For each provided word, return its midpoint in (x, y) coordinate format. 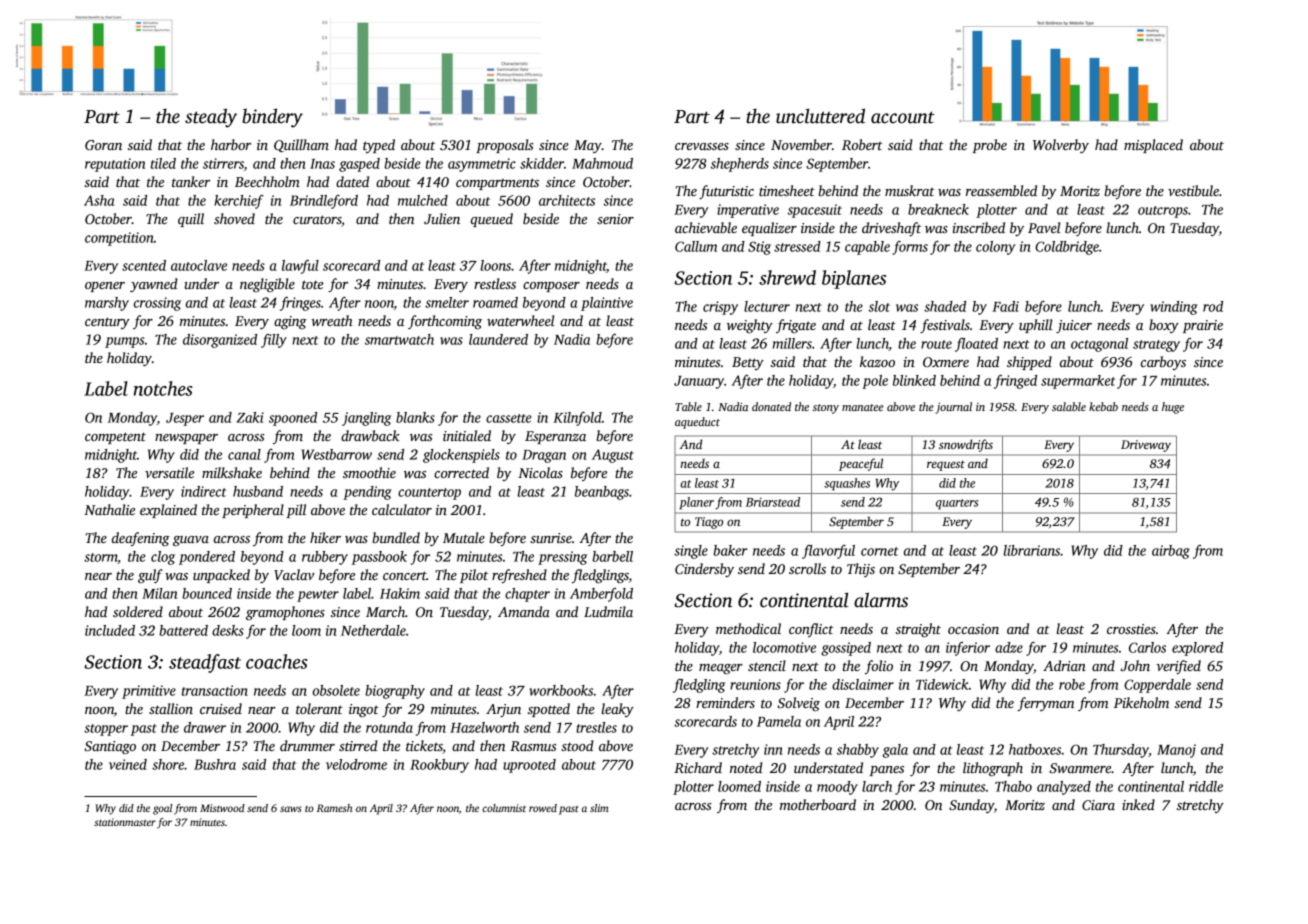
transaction (215, 690)
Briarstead (773, 502)
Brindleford (324, 202)
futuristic (726, 192)
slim (599, 808)
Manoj (1176, 751)
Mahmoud (602, 163)
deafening (141, 539)
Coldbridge (1067, 248)
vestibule (1193, 190)
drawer (205, 727)
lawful (300, 267)
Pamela (779, 721)
